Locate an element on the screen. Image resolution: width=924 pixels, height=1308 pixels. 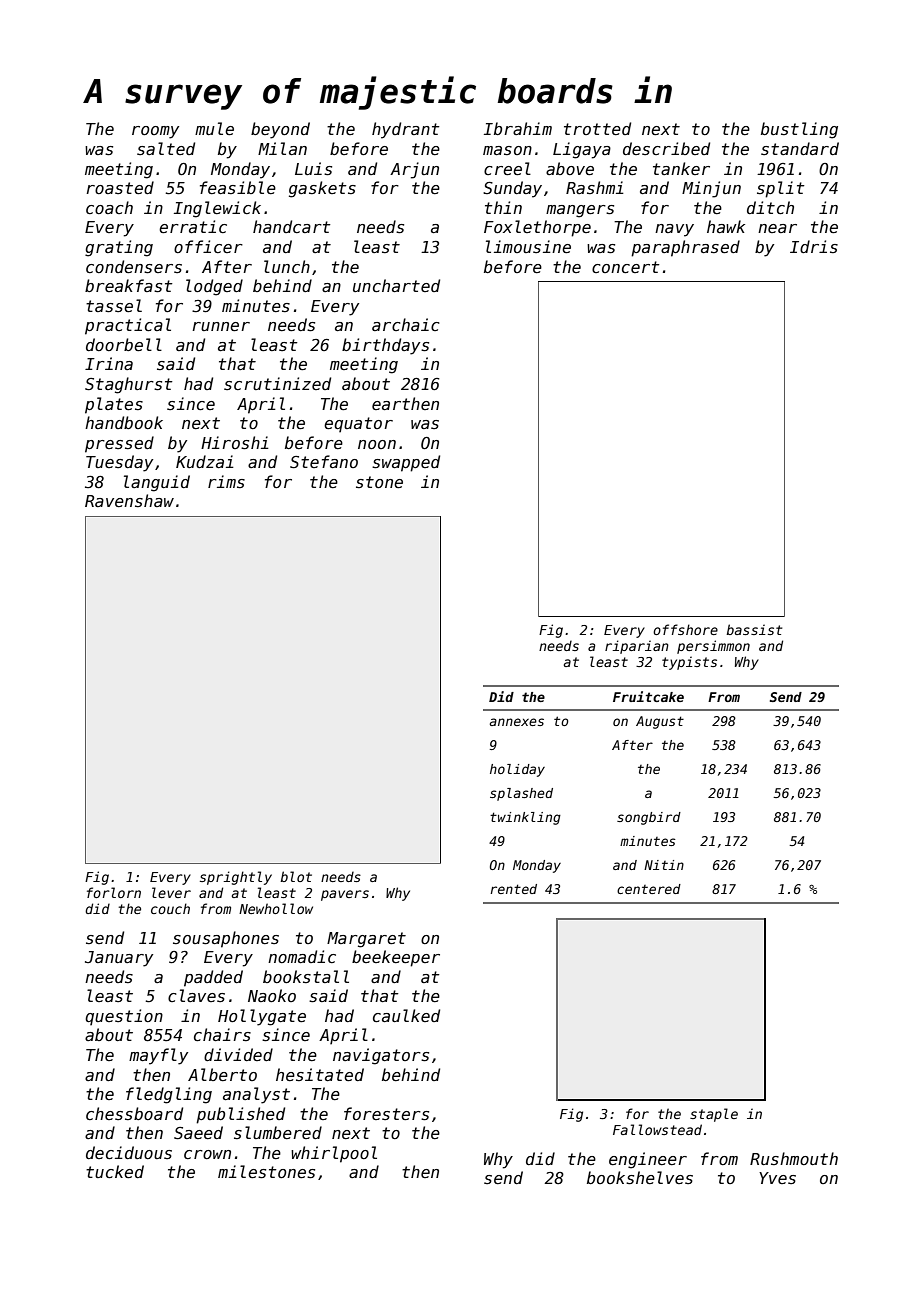
August is located at coordinates (660, 722).
